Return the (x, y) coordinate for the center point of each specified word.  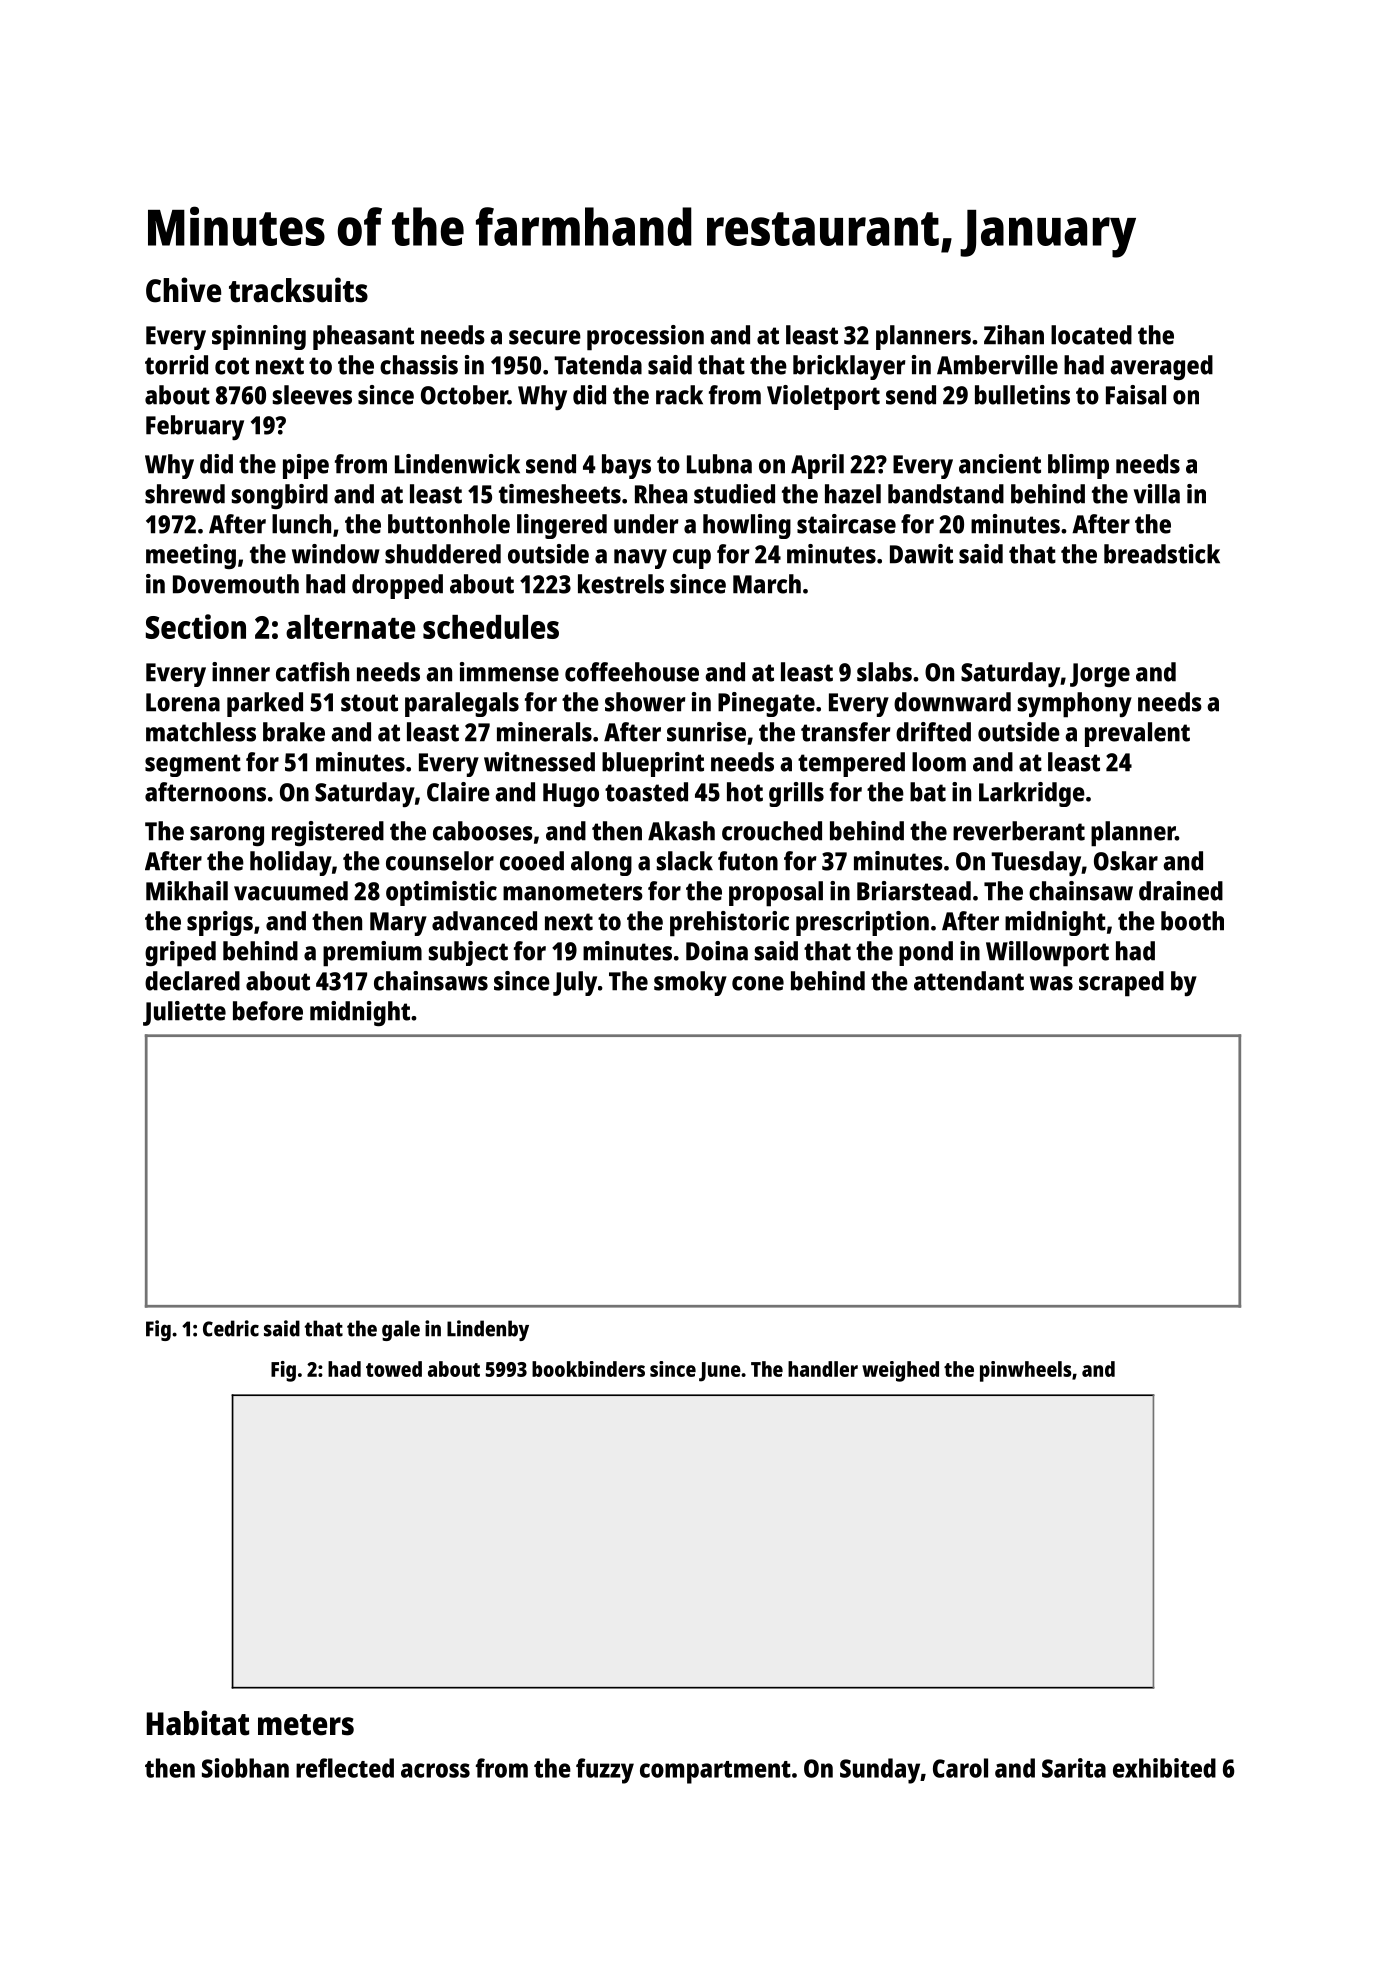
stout (369, 703)
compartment (715, 1772)
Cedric (231, 1328)
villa (1157, 494)
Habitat (198, 1723)
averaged (1161, 367)
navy (640, 559)
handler (823, 1369)
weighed (900, 1371)
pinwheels (1026, 1371)
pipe (306, 466)
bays (626, 466)
